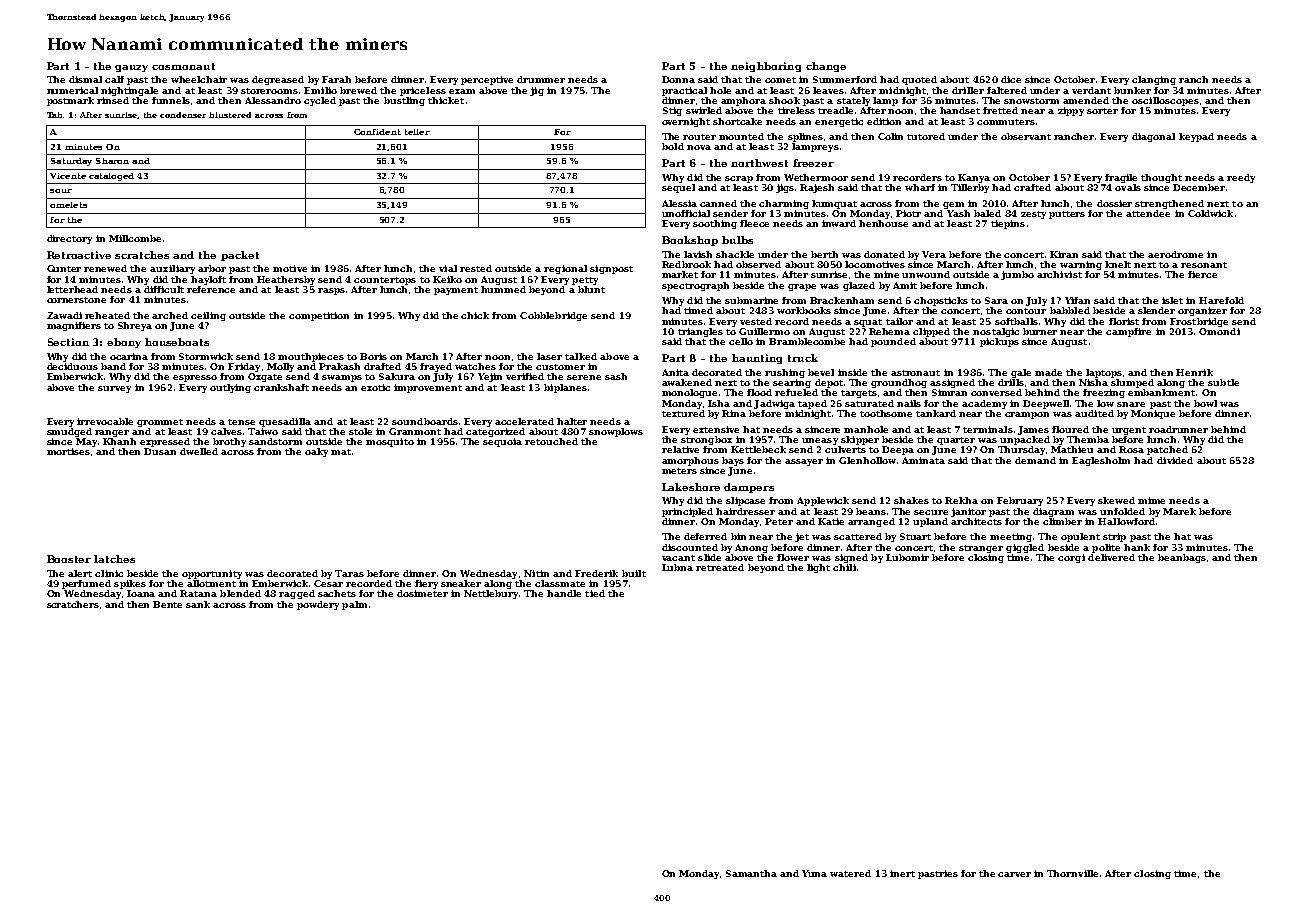 The image size is (1308, 924). I want to click on Yuna, so click(814, 873).
